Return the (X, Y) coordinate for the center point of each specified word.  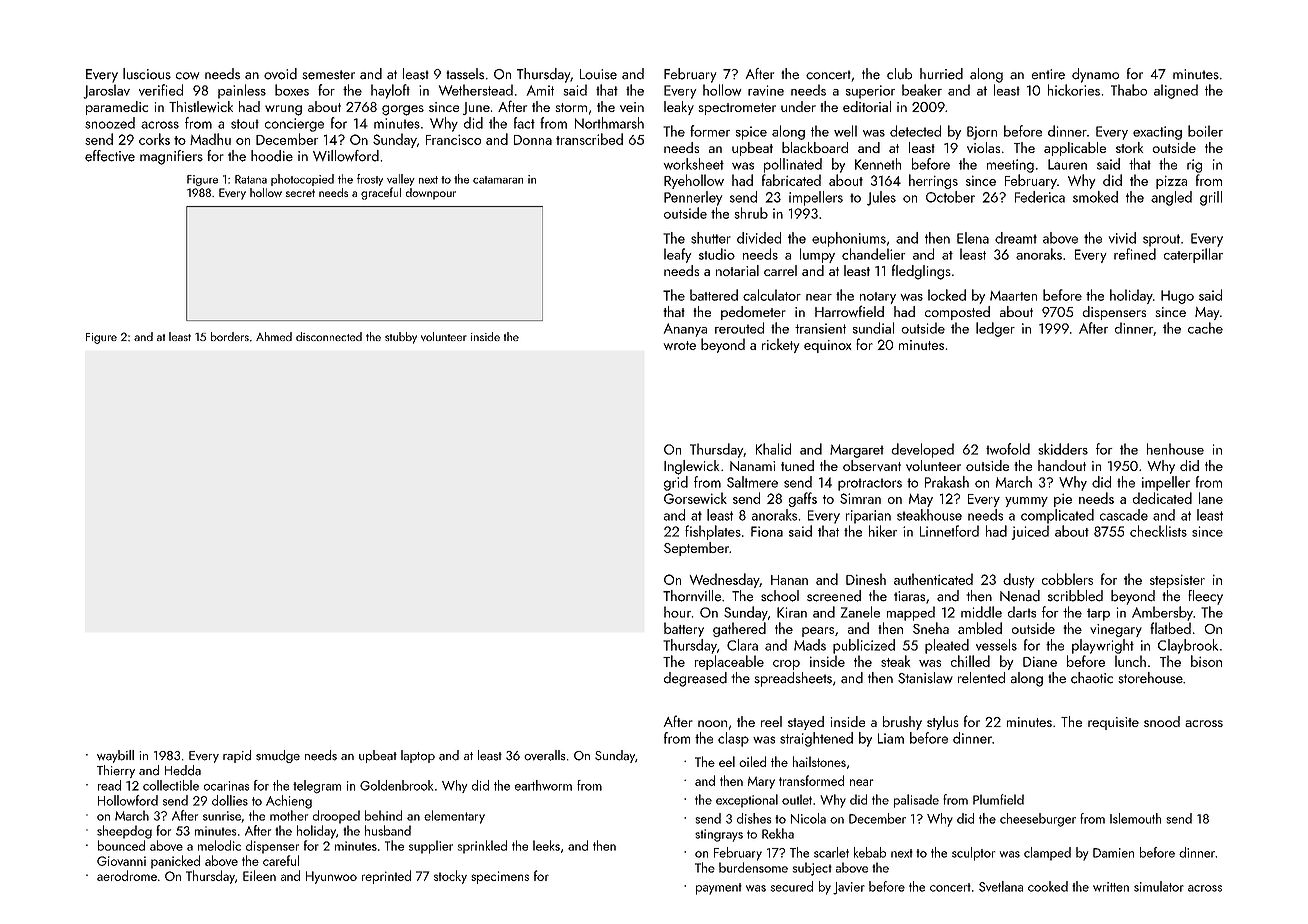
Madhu (210, 139)
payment (719, 889)
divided (759, 238)
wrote (680, 345)
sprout (1161, 240)
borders (230, 336)
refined (1135, 254)
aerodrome (127, 875)
